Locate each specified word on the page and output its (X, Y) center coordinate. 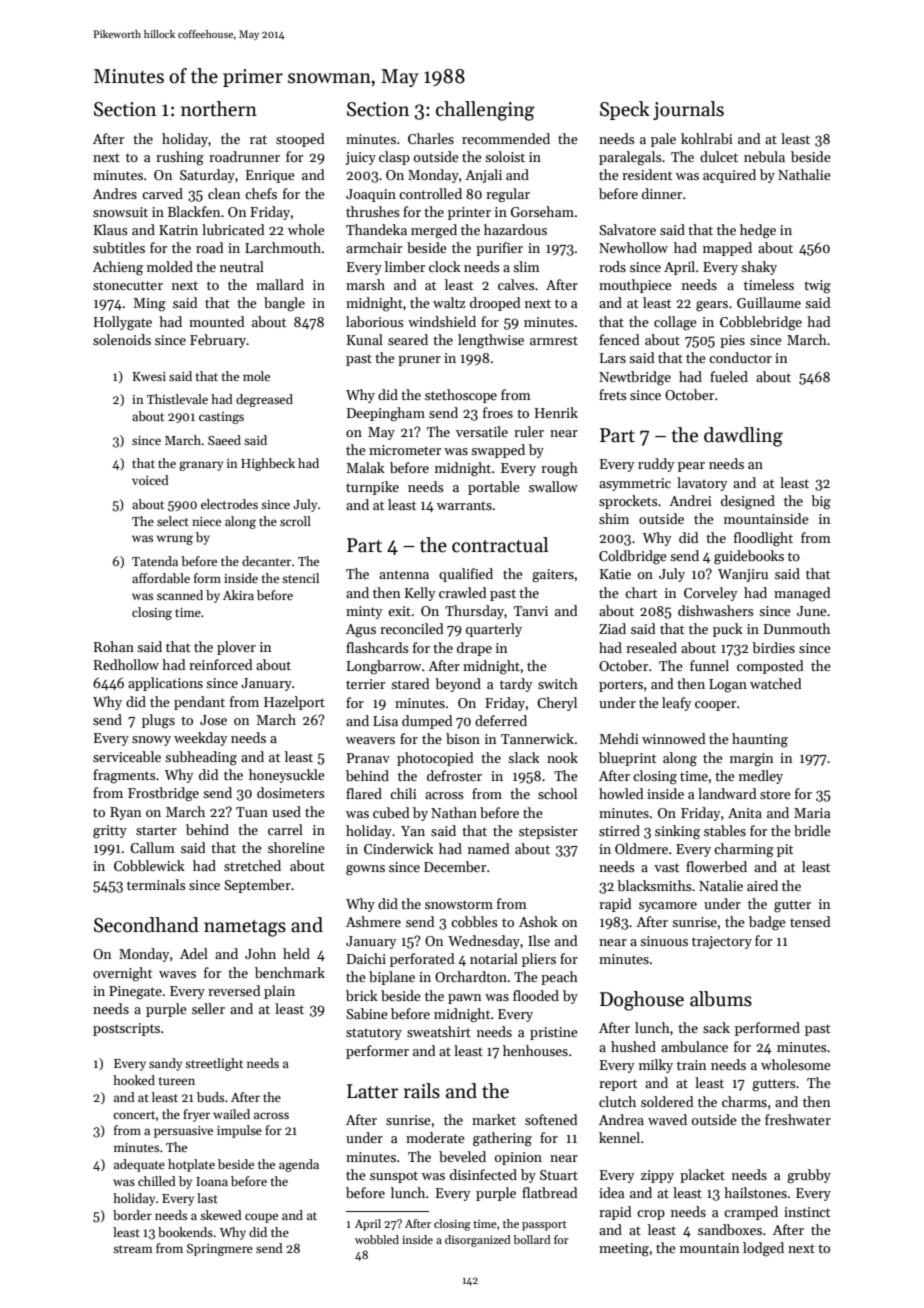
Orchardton (471, 976)
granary (201, 466)
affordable (161, 578)
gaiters (553, 576)
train (691, 1065)
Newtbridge (635, 378)
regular (508, 195)
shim (614, 518)
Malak (365, 467)
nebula (764, 156)
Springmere (220, 1250)
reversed (234, 990)
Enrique (270, 176)
